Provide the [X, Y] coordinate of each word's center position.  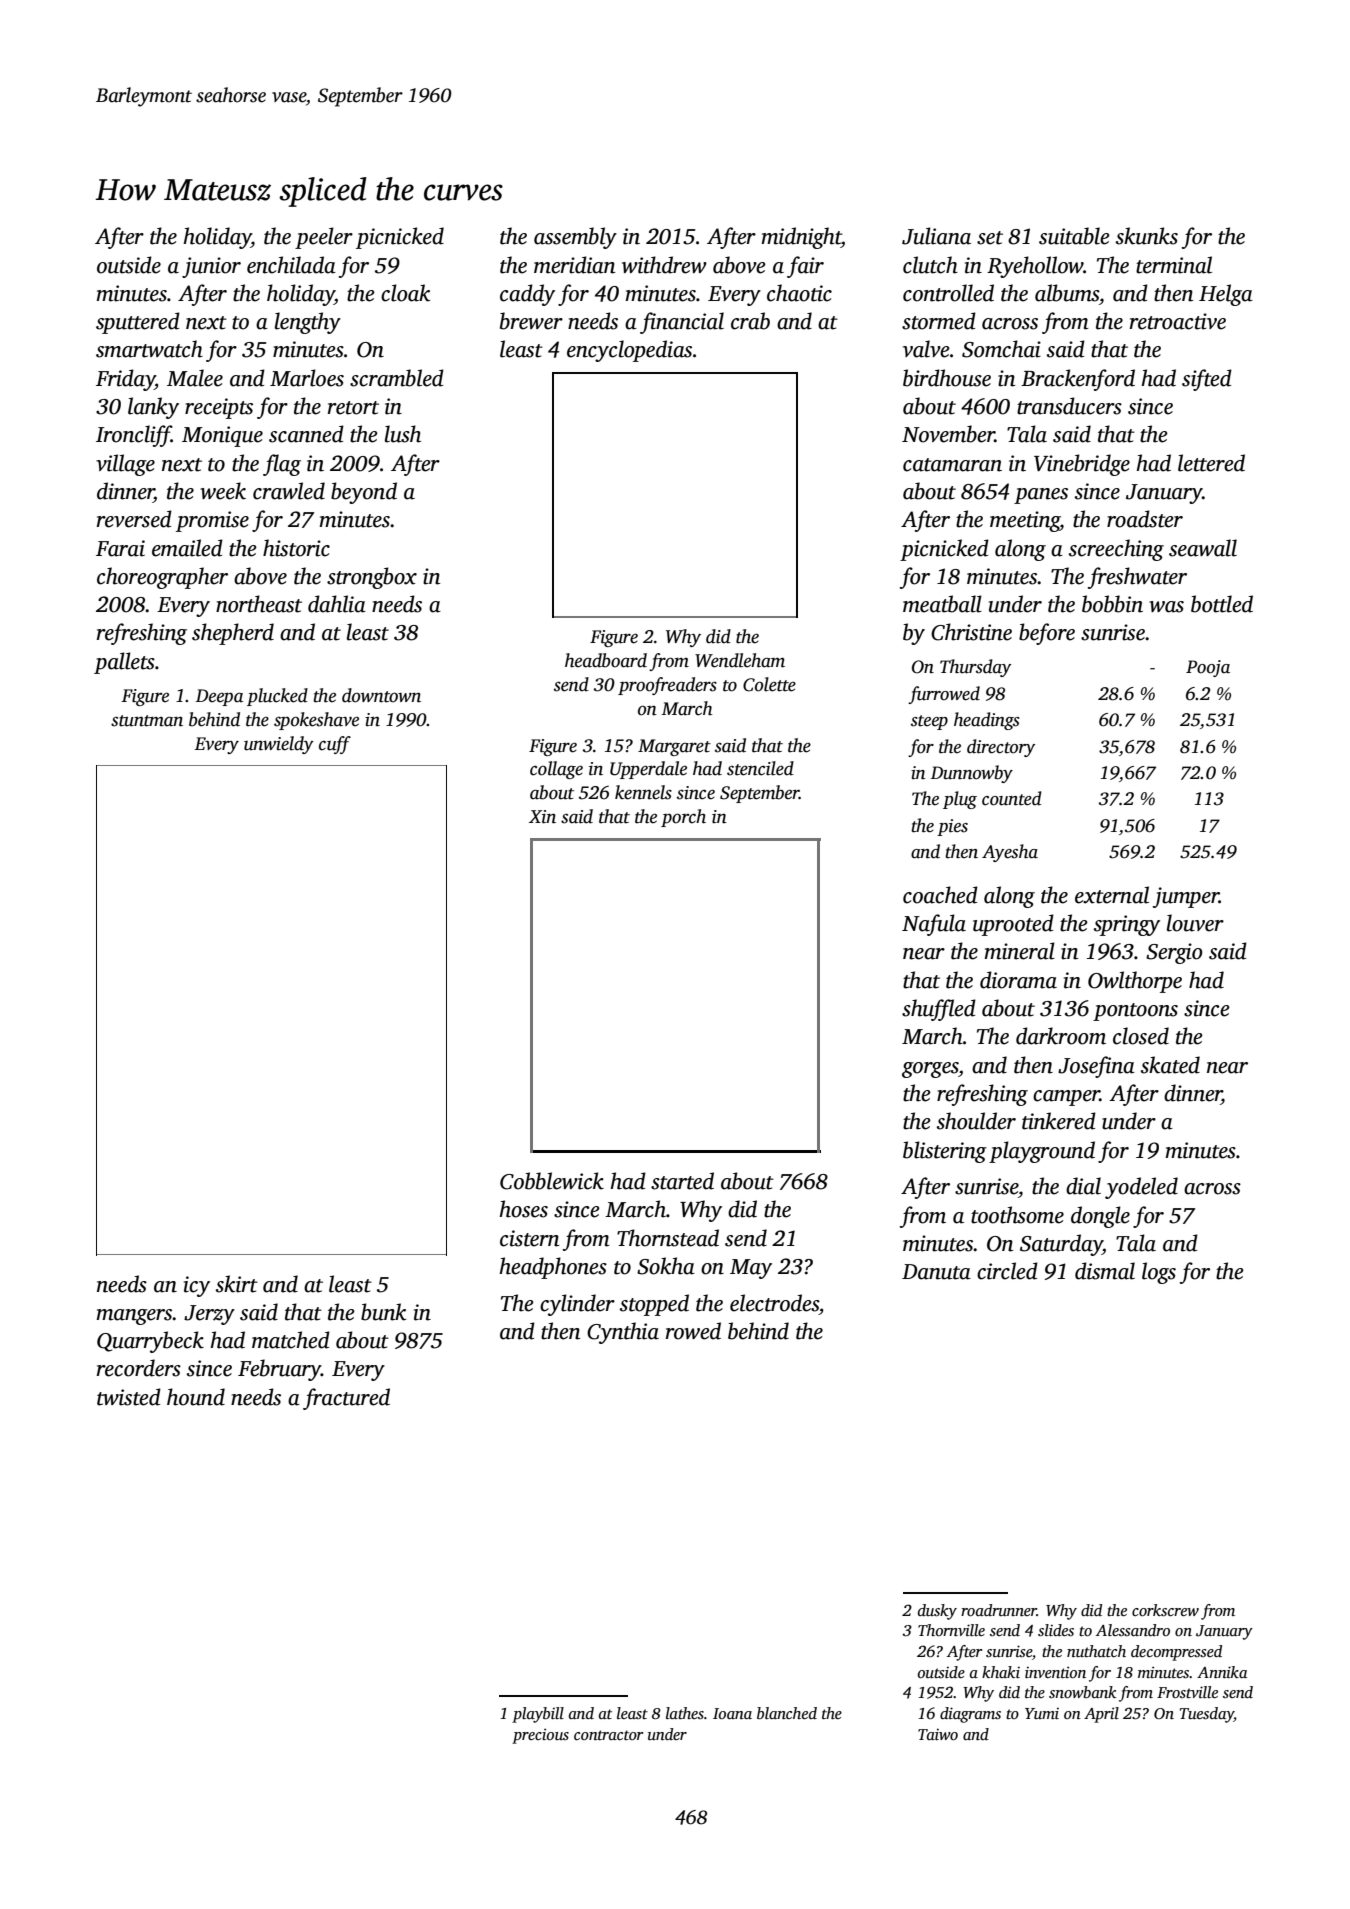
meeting [1025, 521]
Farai [120, 548]
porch [683, 818]
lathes [685, 1713]
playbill [538, 1715]
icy [197, 1286]
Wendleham [740, 660]
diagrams [970, 1715]
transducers [1069, 406]
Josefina [1096, 1067]
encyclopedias [629, 351]
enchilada [291, 265]
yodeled [1141, 1188]
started [682, 1181]
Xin [542, 817]
